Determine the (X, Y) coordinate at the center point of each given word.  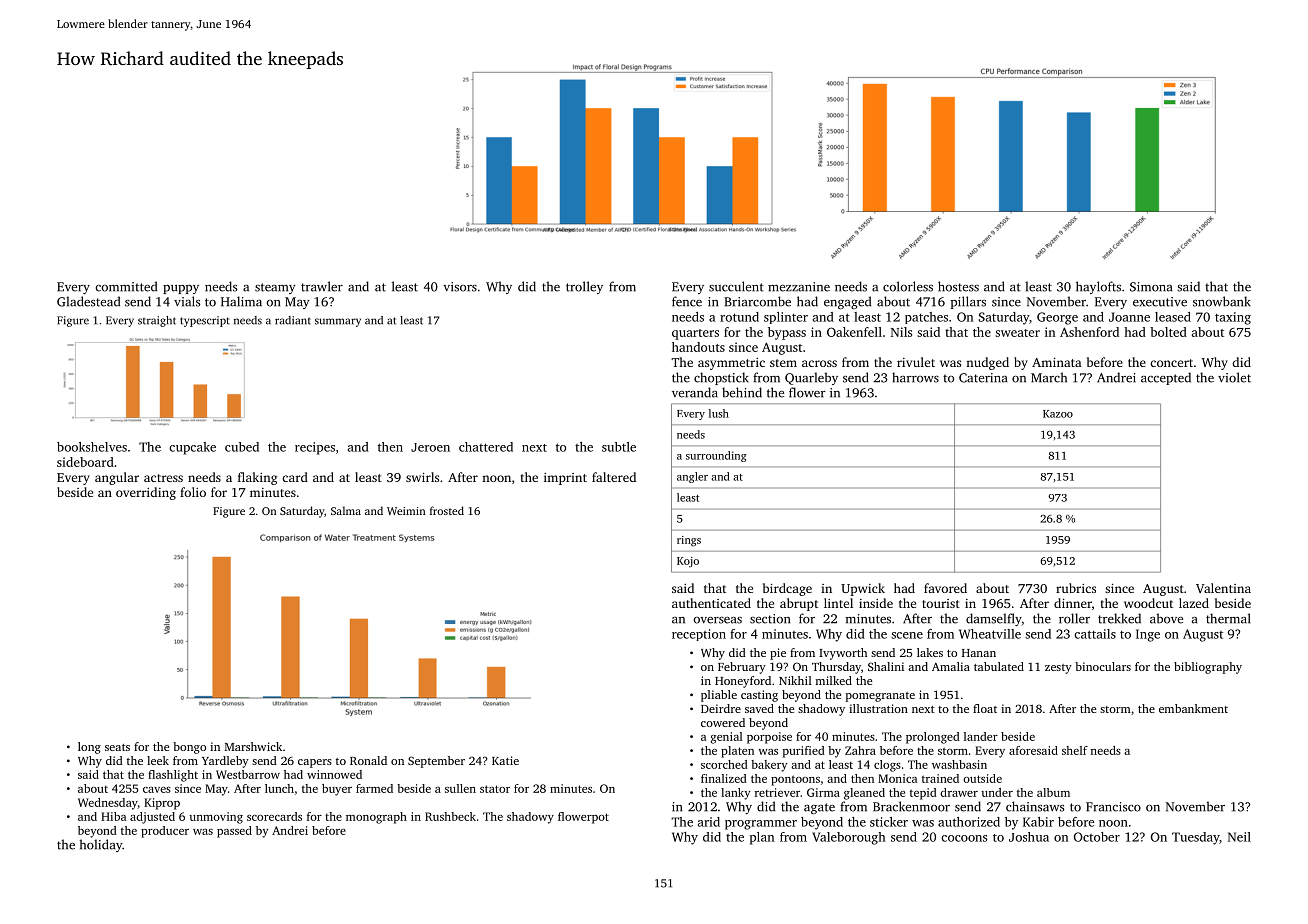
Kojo (688, 562)
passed (234, 832)
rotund (739, 317)
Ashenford (1089, 332)
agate (819, 808)
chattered (486, 447)
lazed (1194, 603)
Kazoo (1058, 414)
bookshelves (92, 447)
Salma (346, 510)
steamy (275, 288)
